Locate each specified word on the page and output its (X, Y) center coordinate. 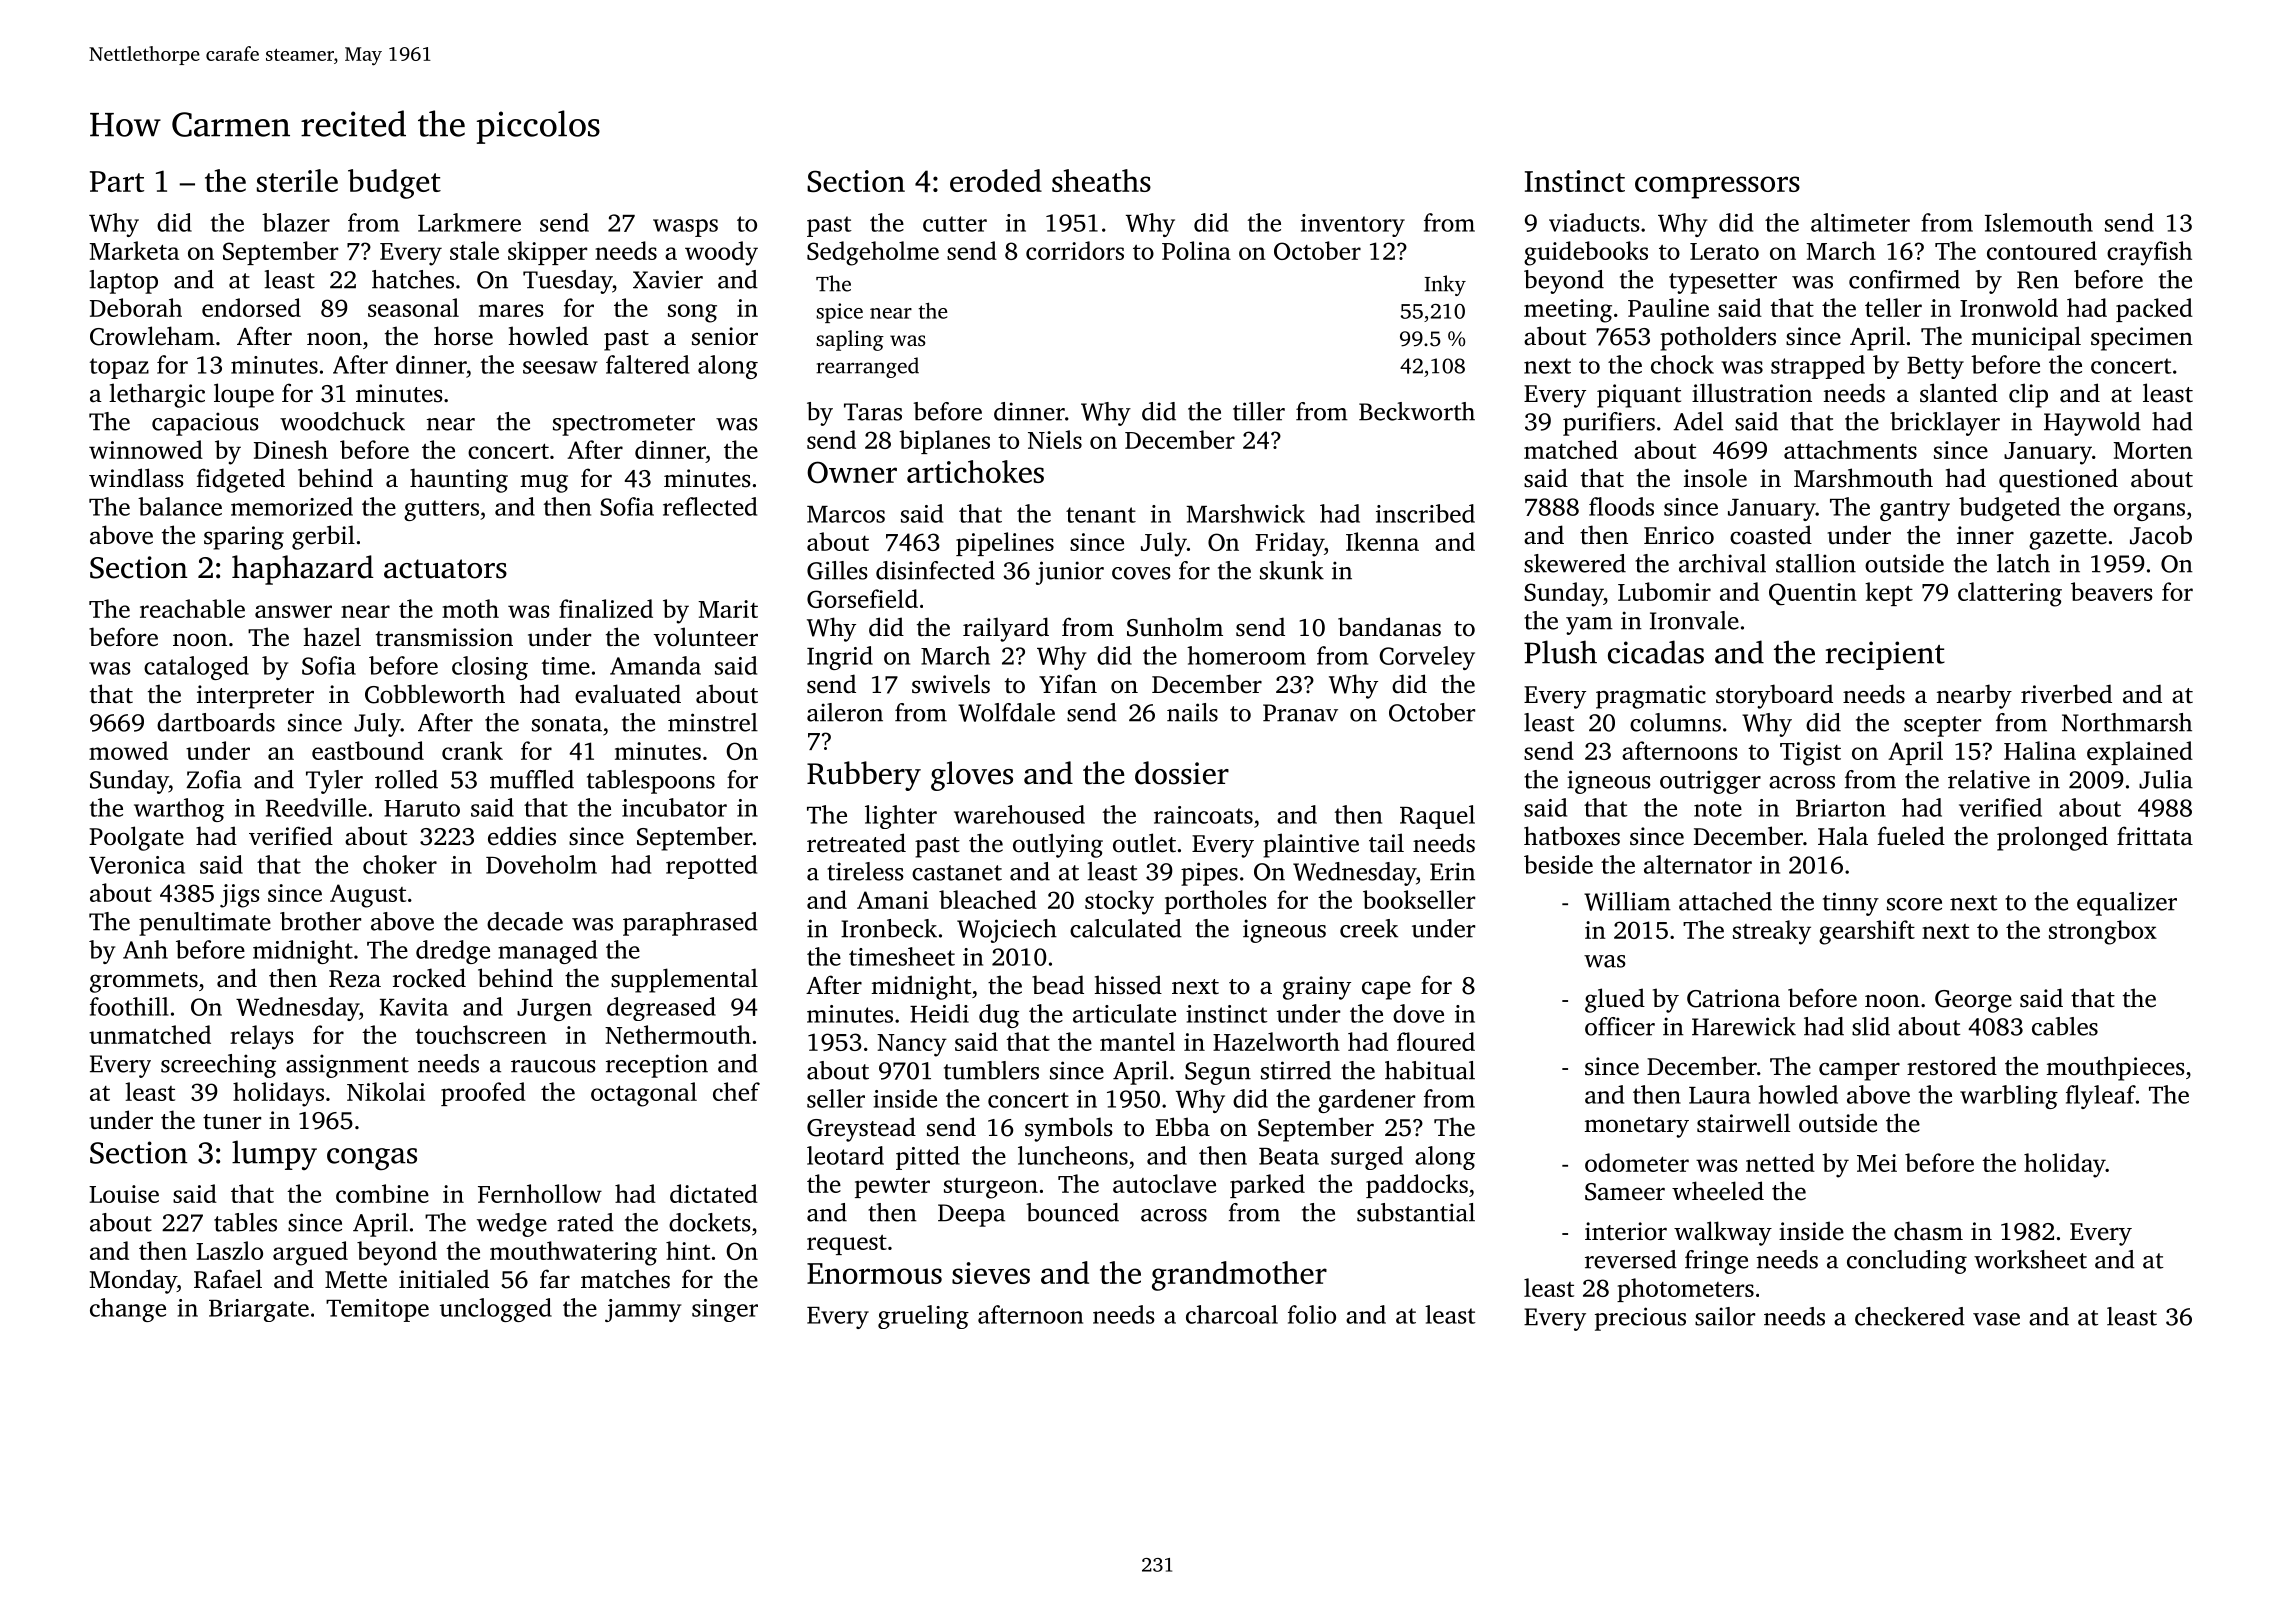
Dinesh (291, 449)
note (1718, 809)
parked (1267, 1186)
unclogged (496, 1310)
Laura (1720, 1095)
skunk (1292, 570)
